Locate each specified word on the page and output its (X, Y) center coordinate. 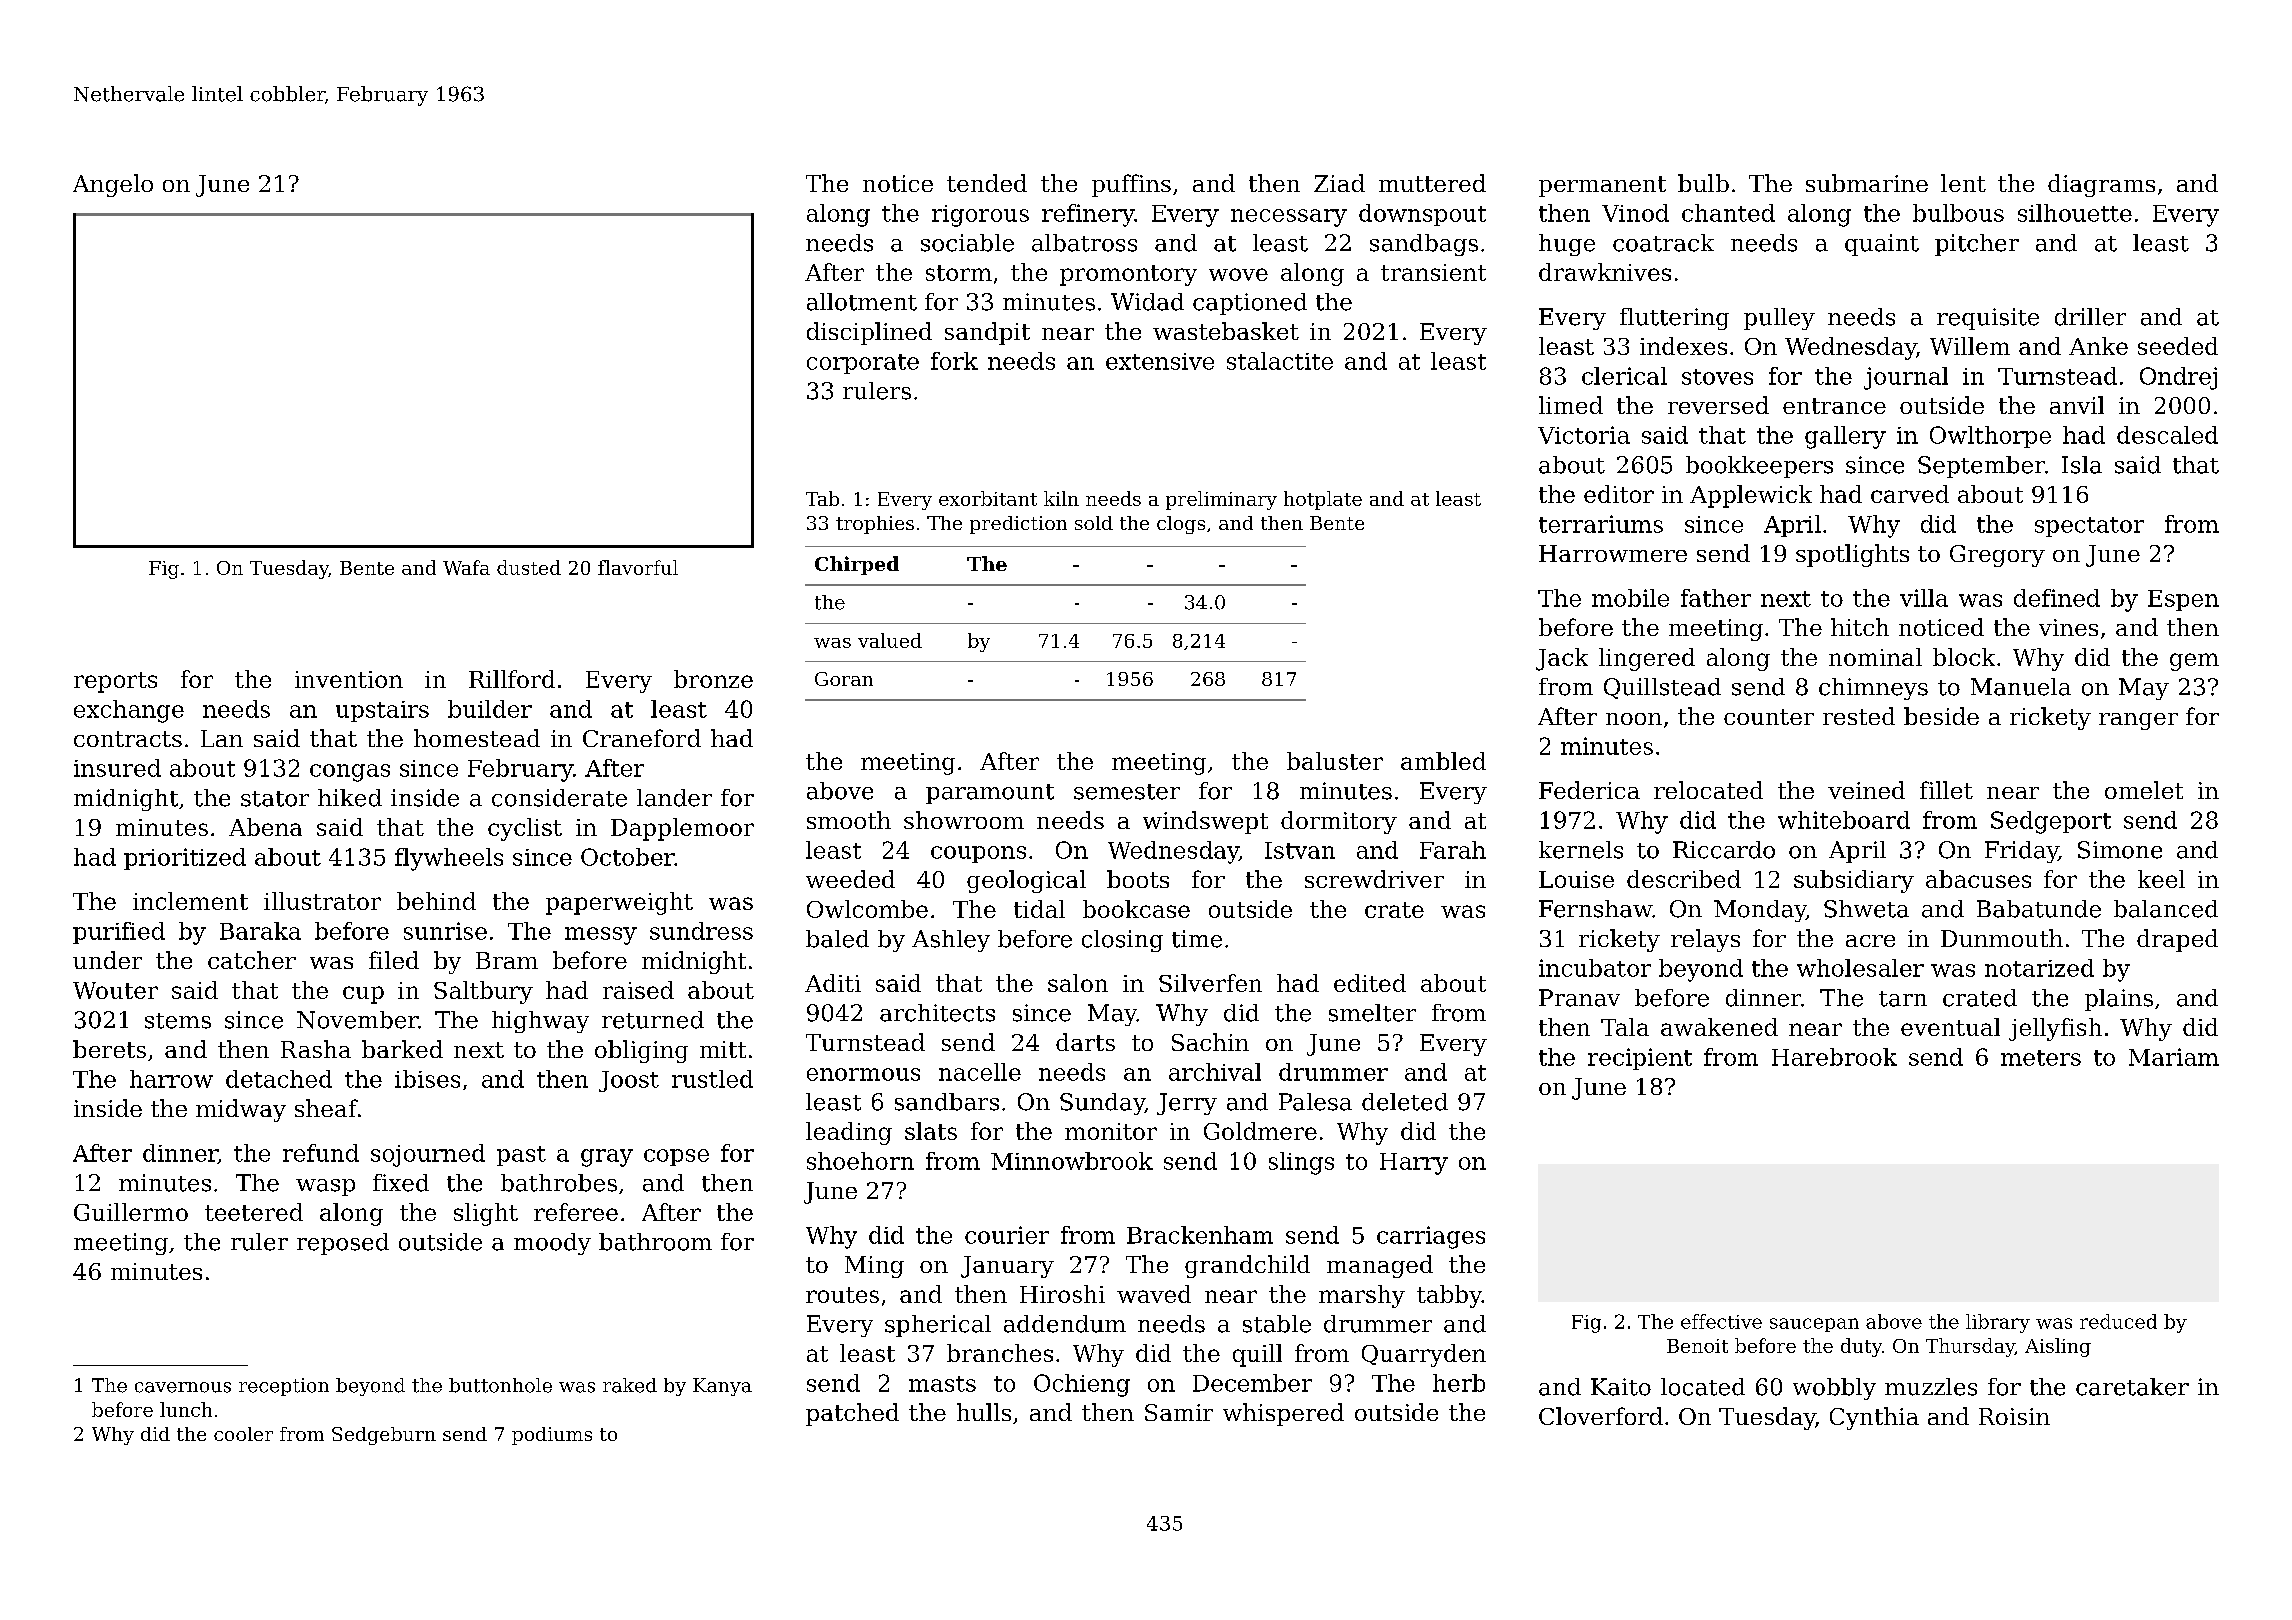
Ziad (1339, 183)
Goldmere (1260, 1131)
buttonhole (500, 1385)
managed (1380, 1266)
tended (987, 183)
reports (115, 682)
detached (279, 1079)
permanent (1602, 186)
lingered (1647, 659)
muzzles (1931, 1387)
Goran (844, 679)
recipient (1640, 1059)
